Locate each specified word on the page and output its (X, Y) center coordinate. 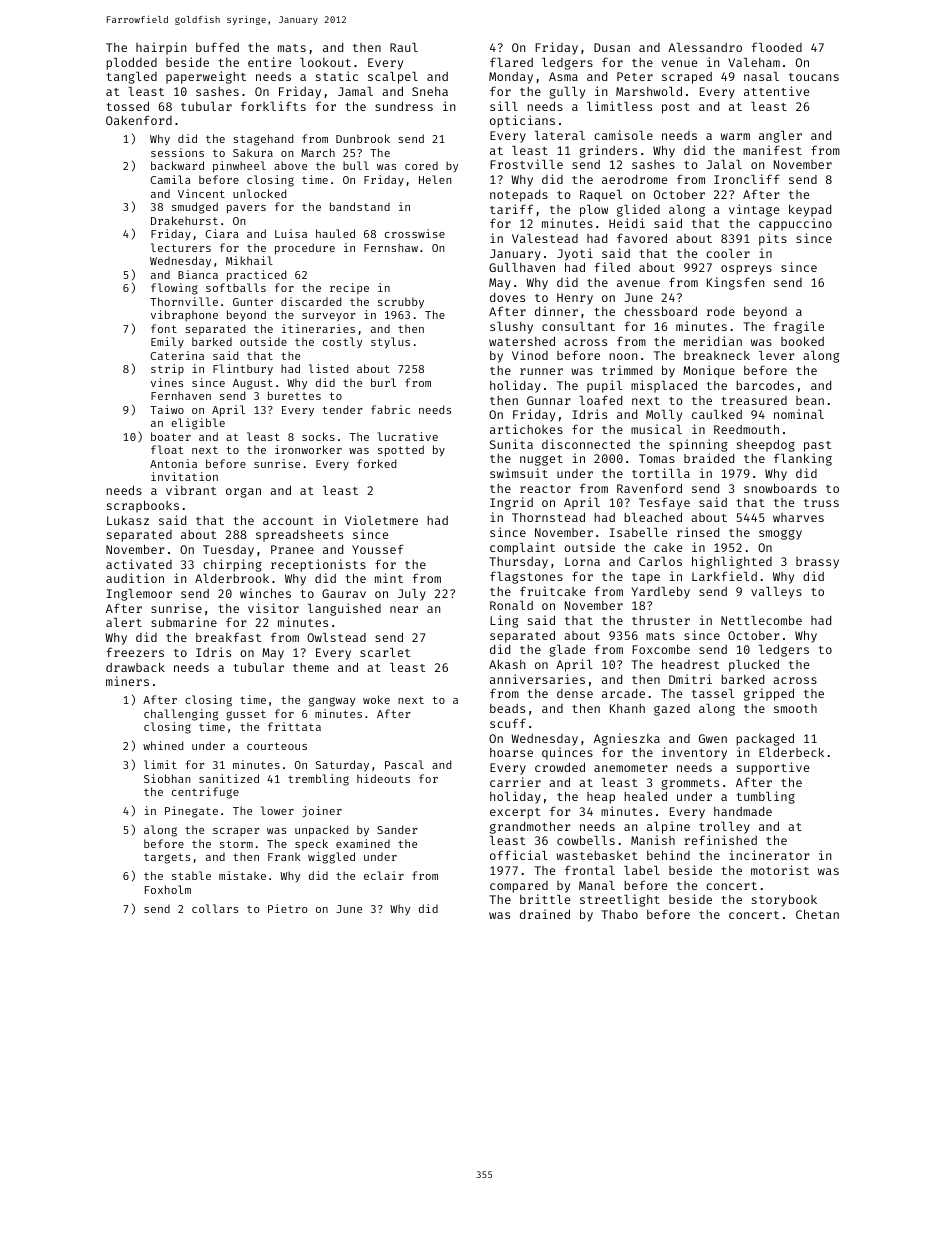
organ (243, 493)
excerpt (515, 813)
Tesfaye (664, 503)
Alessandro (705, 47)
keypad (810, 210)
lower (277, 810)
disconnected (586, 444)
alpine (668, 827)
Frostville (526, 164)
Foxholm (168, 889)
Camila (171, 179)
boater (171, 436)
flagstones (526, 577)
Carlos (660, 561)
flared (511, 62)
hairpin (161, 48)
